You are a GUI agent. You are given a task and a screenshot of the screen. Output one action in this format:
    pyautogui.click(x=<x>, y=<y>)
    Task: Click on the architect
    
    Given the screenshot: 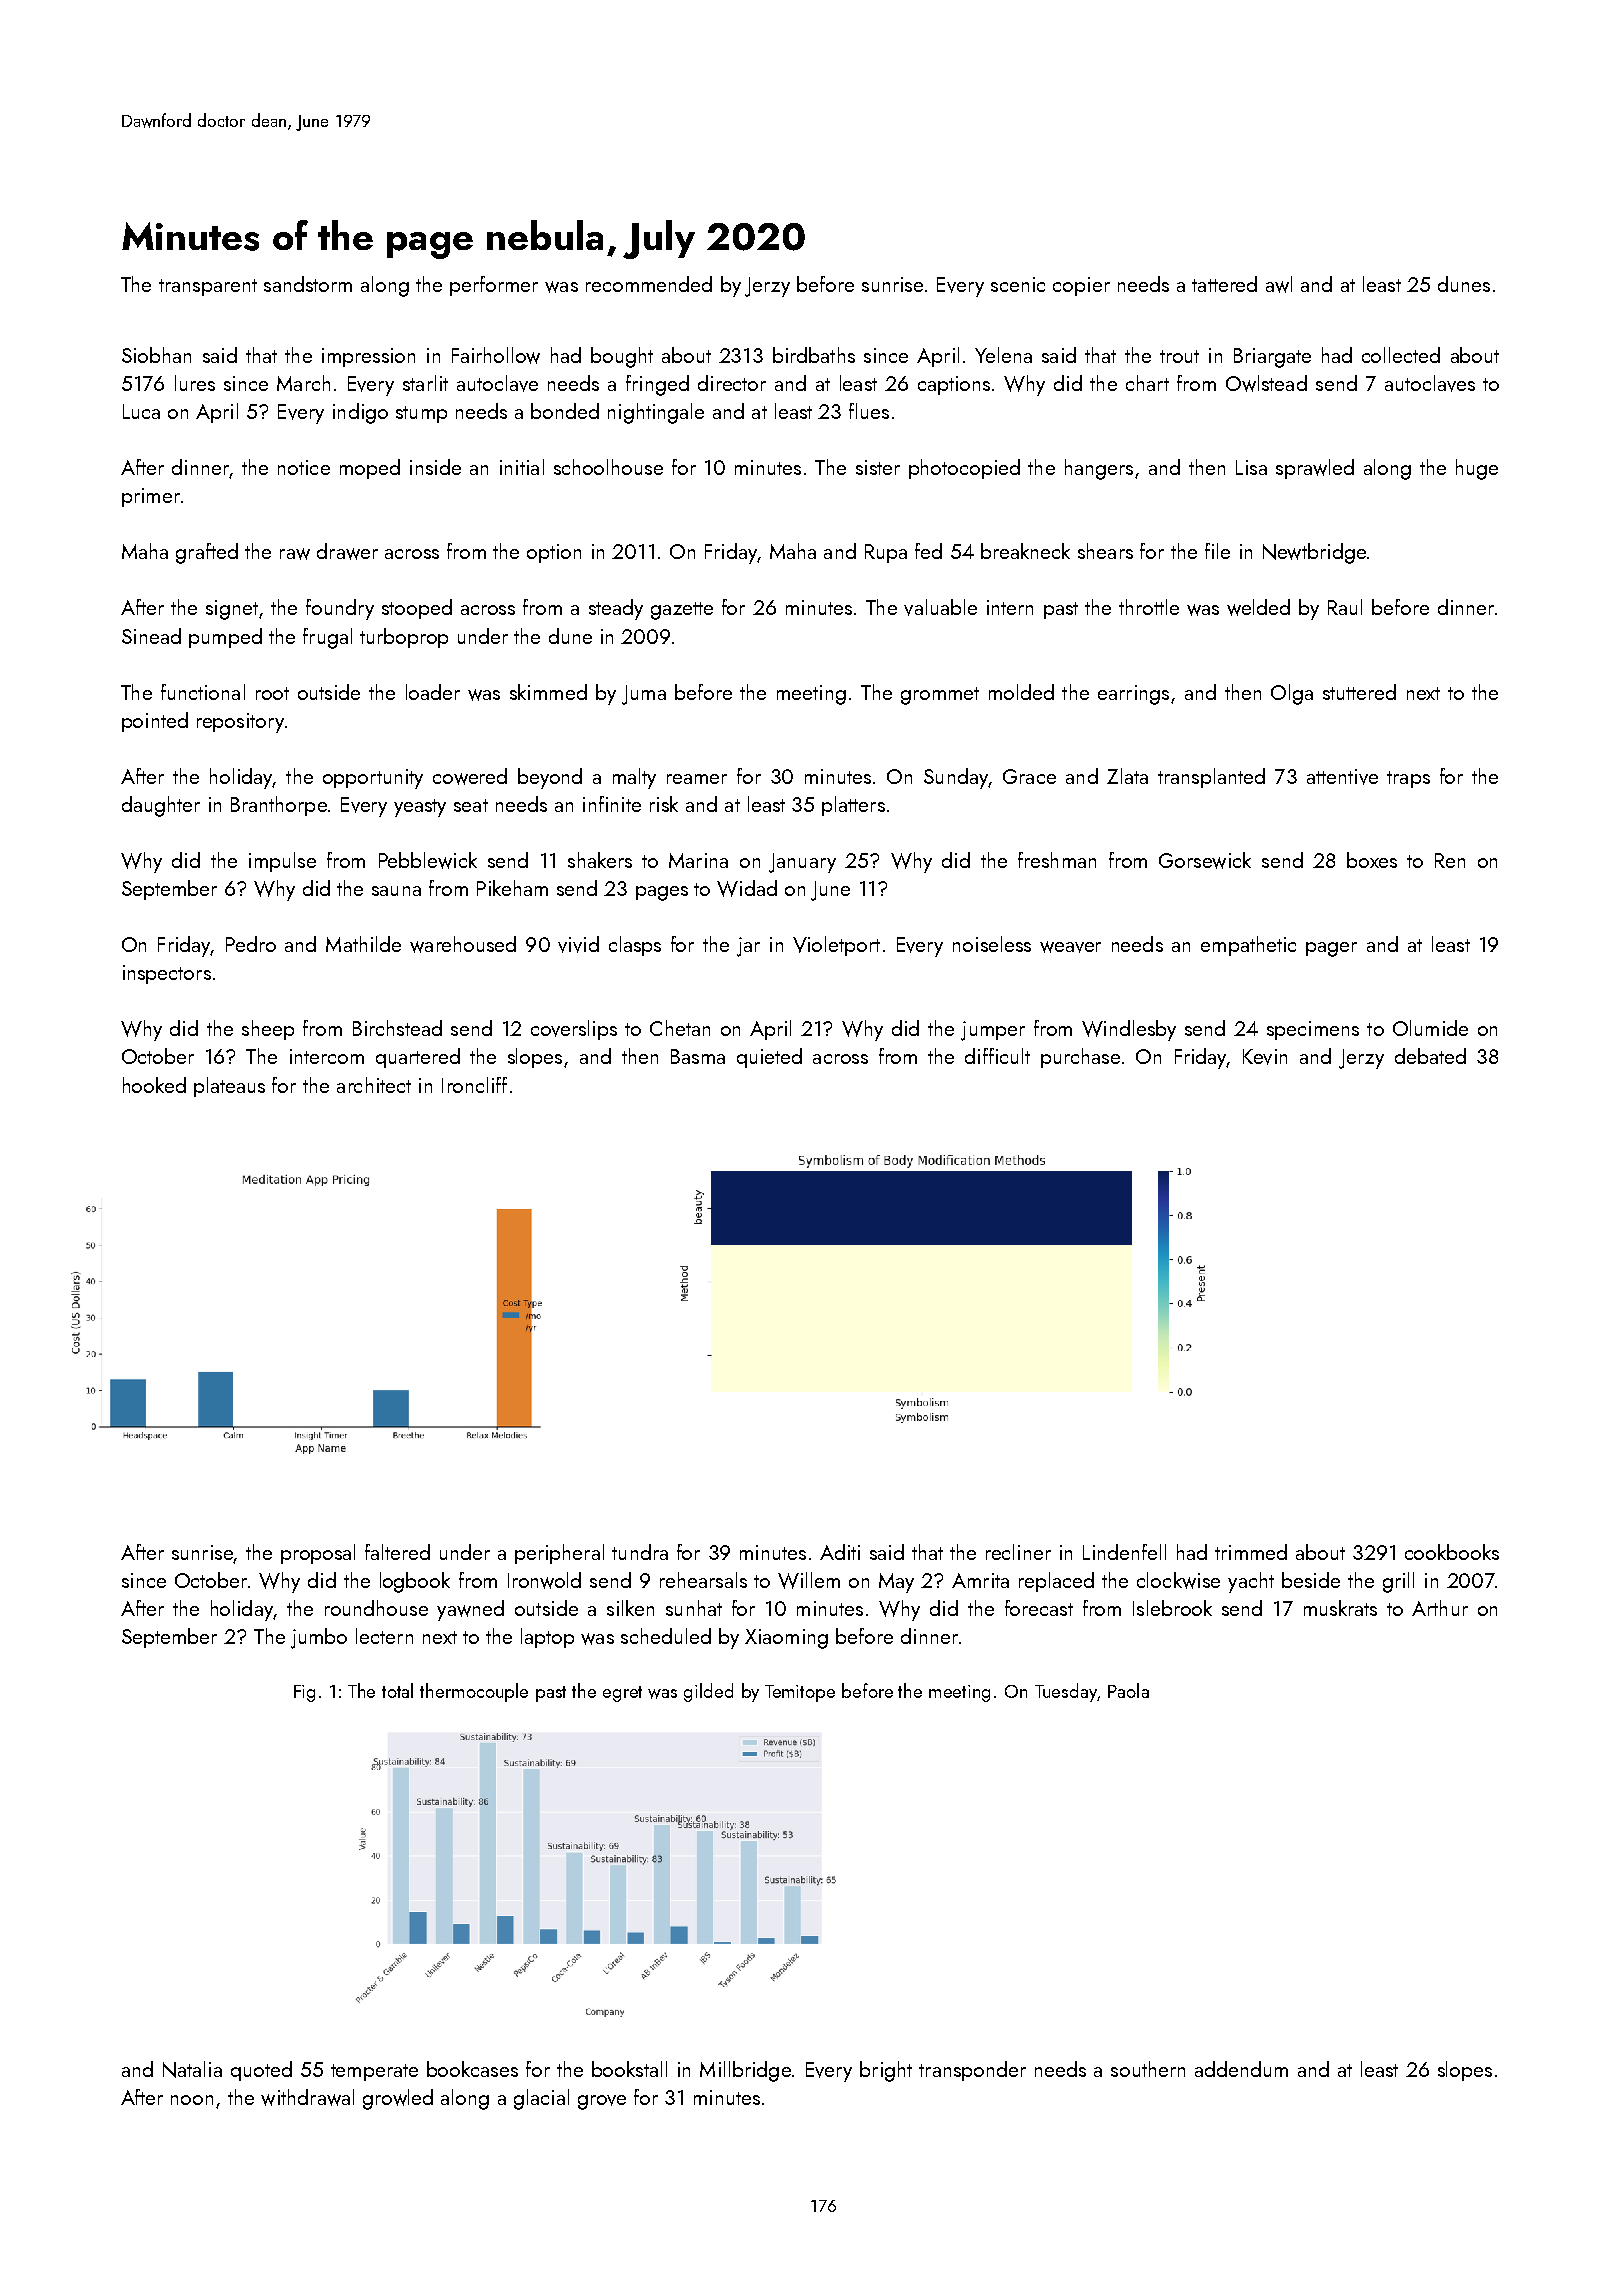 What is the action you would take?
    pyautogui.click(x=374, y=1085)
